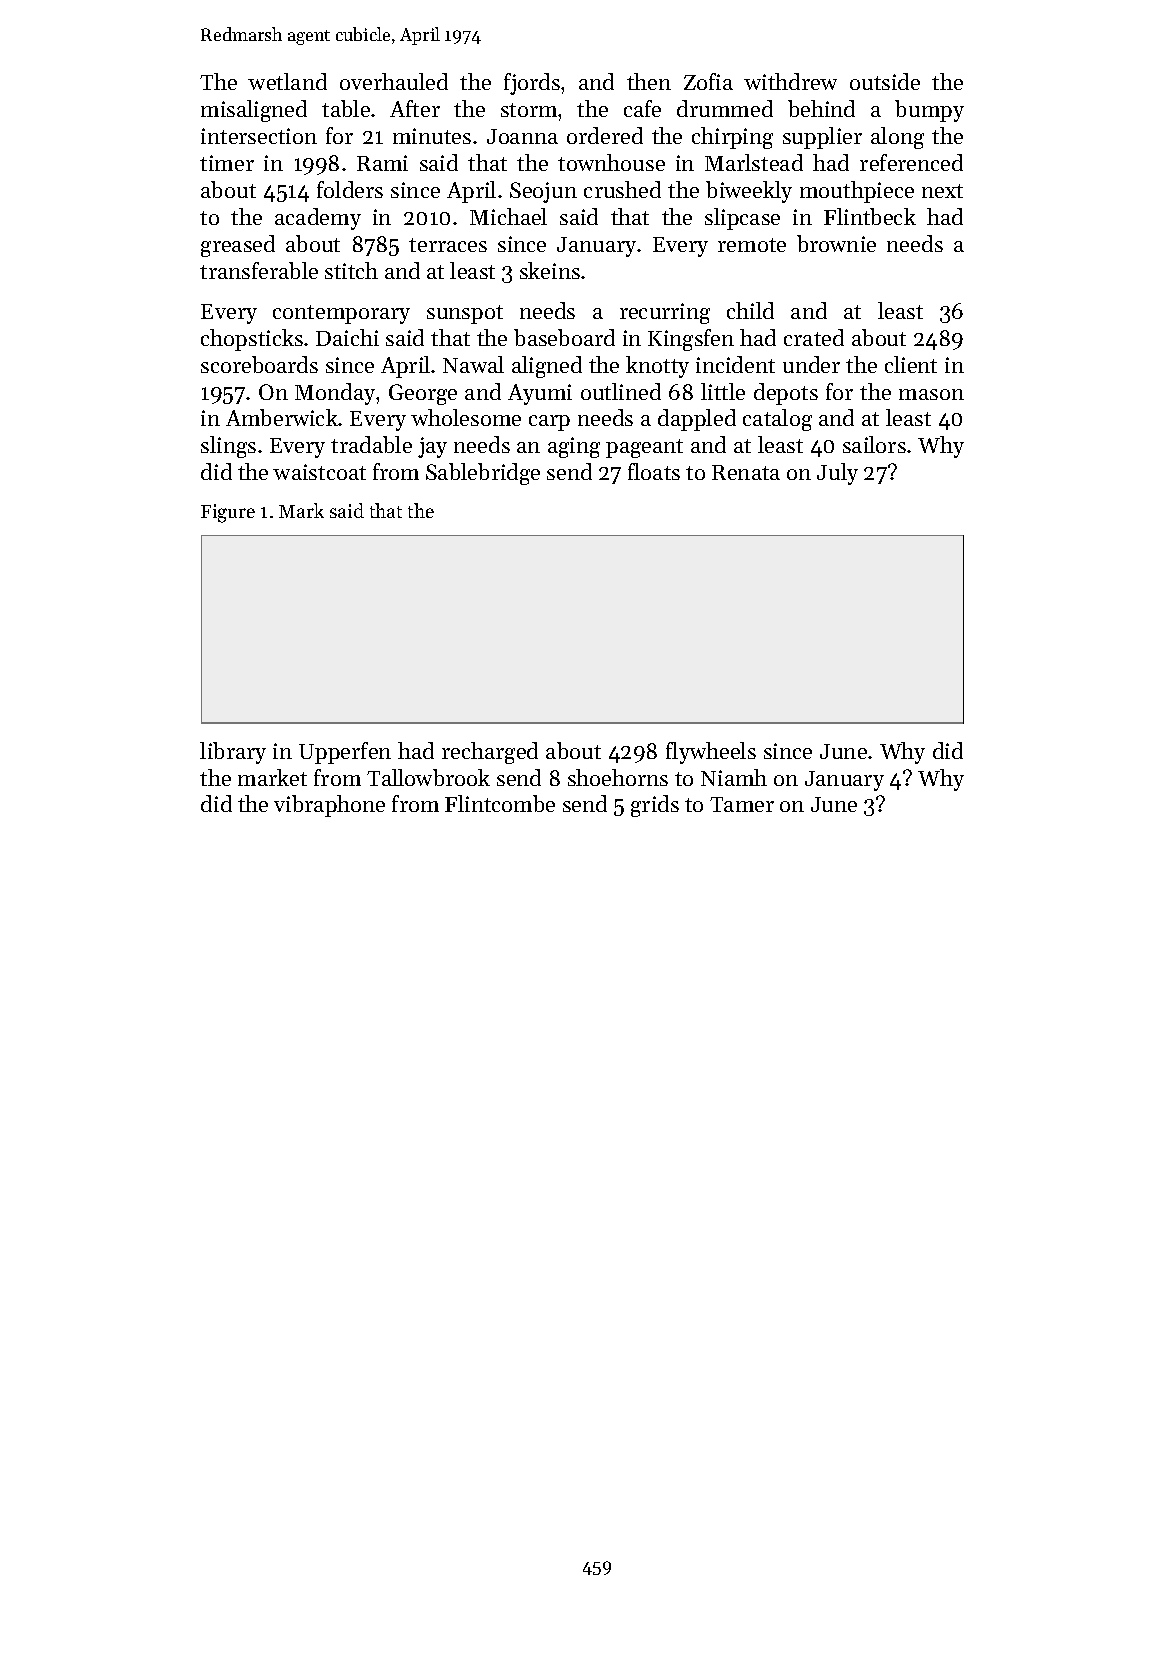  What do you see at coordinates (746, 472) in the document?
I see `Renata` at bounding box center [746, 472].
